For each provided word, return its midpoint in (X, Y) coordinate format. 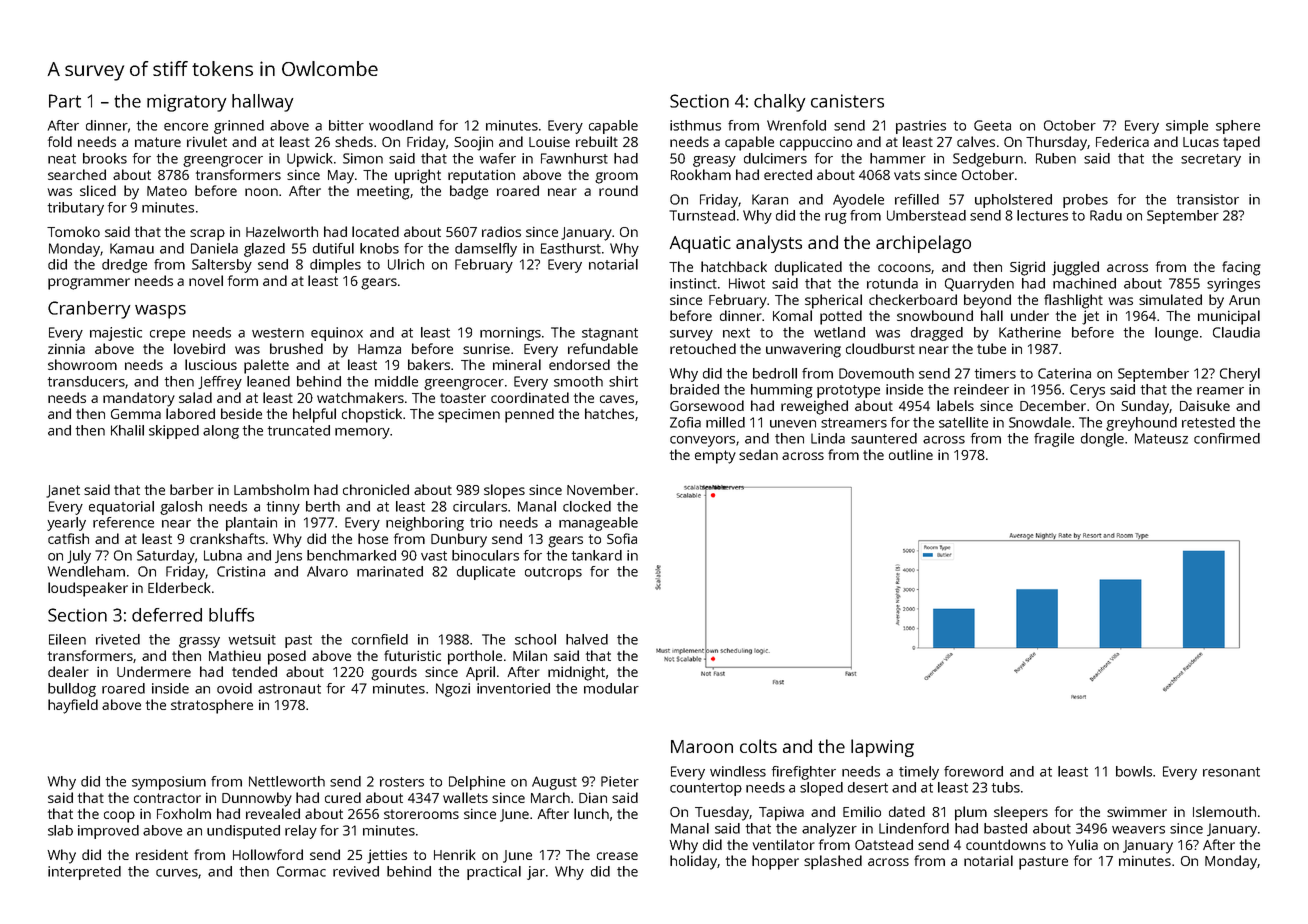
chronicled (376, 489)
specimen (469, 415)
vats (907, 175)
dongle (1102, 440)
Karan (770, 199)
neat (62, 159)
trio (481, 522)
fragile (1054, 440)
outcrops (553, 573)
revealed (273, 813)
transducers (86, 381)
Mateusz (1161, 438)
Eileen (67, 639)
